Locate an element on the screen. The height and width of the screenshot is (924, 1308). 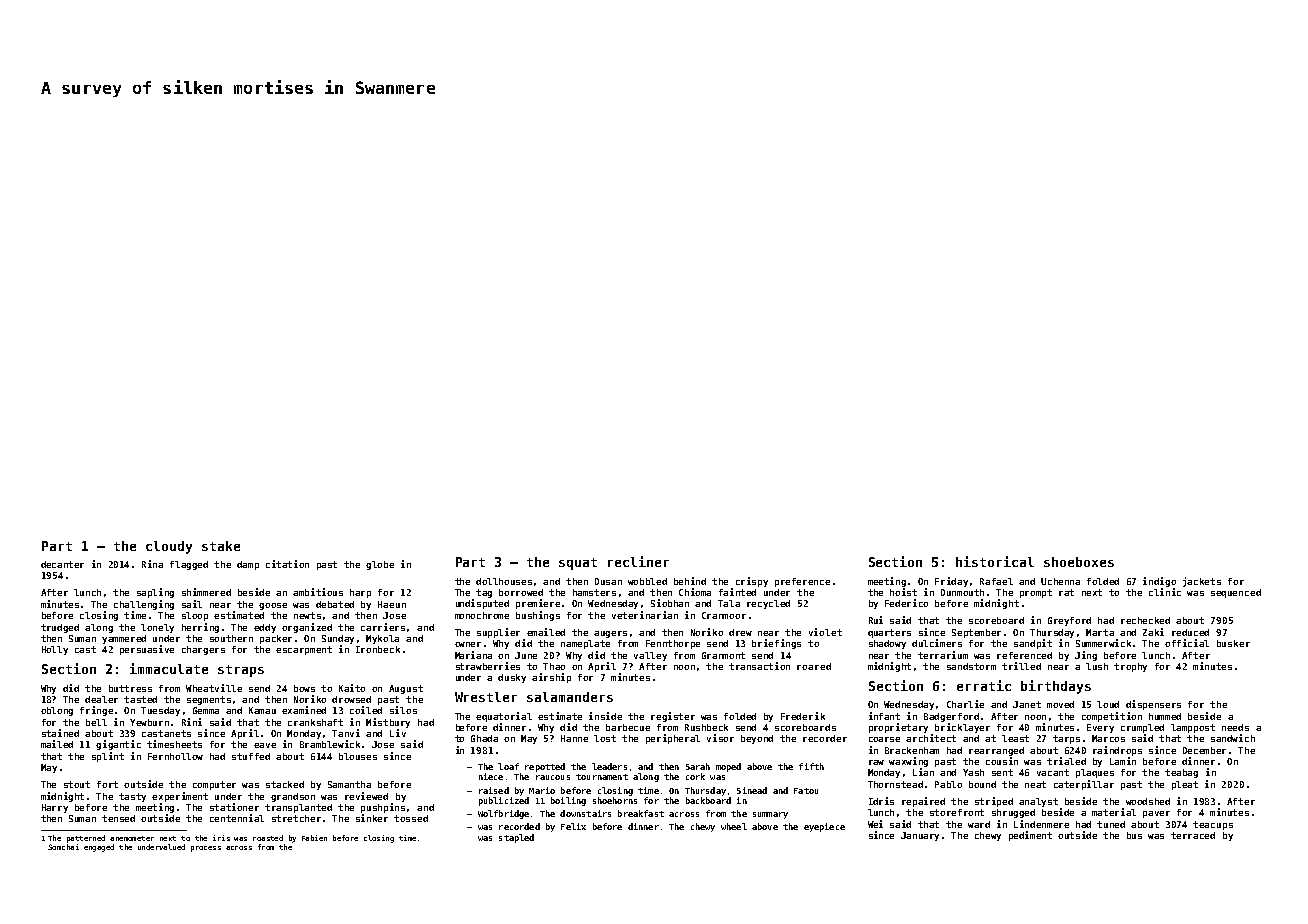
stake is located at coordinates (221, 546).
